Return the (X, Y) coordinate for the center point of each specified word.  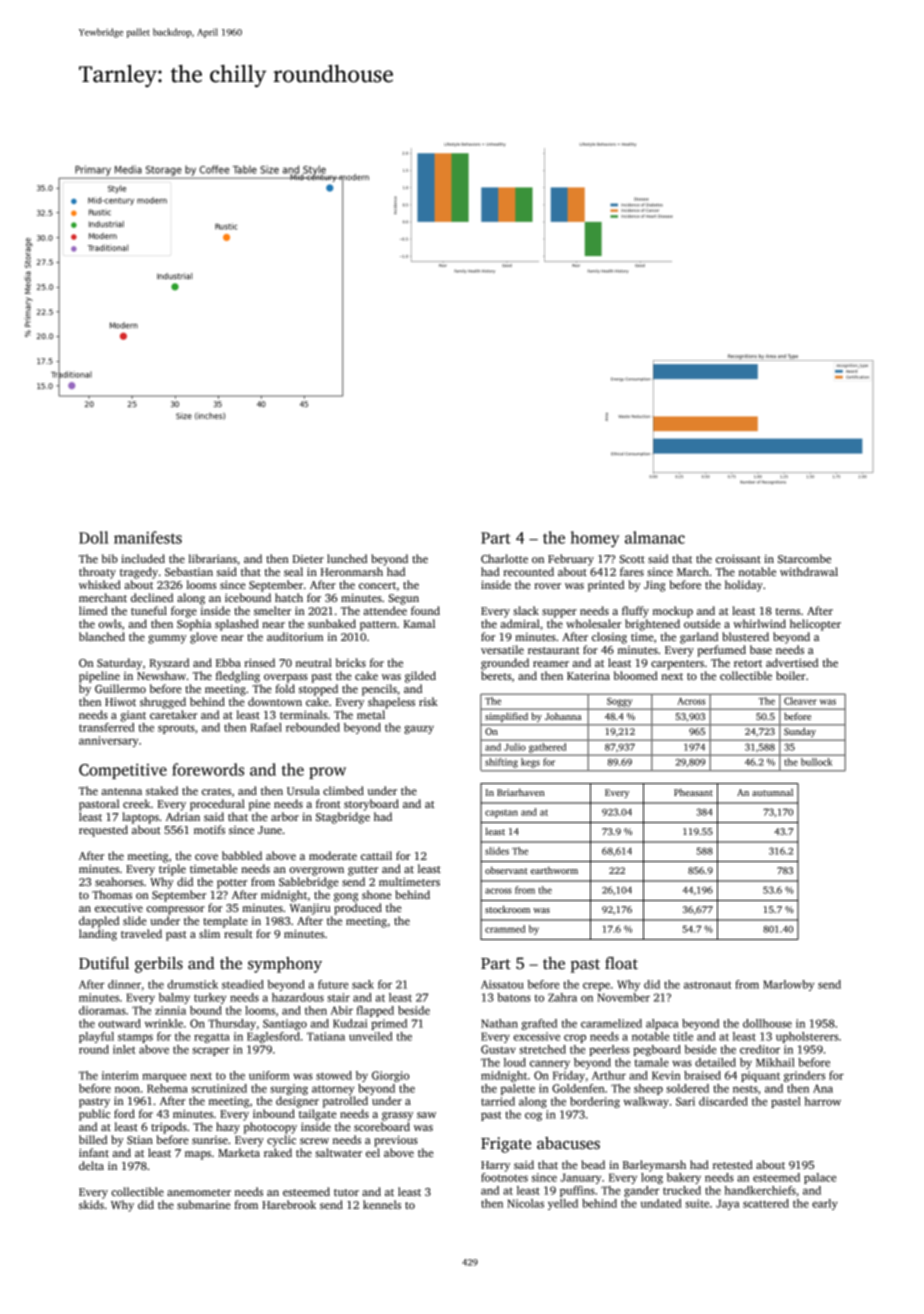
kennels (382, 1204)
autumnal (772, 792)
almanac (655, 537)
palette (518, 1089)
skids (91, 1204)
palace (820, 1178)
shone (377, 894)
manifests (148, 537)
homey (595, 539)
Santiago (285, 1024)
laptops (140, 818)
